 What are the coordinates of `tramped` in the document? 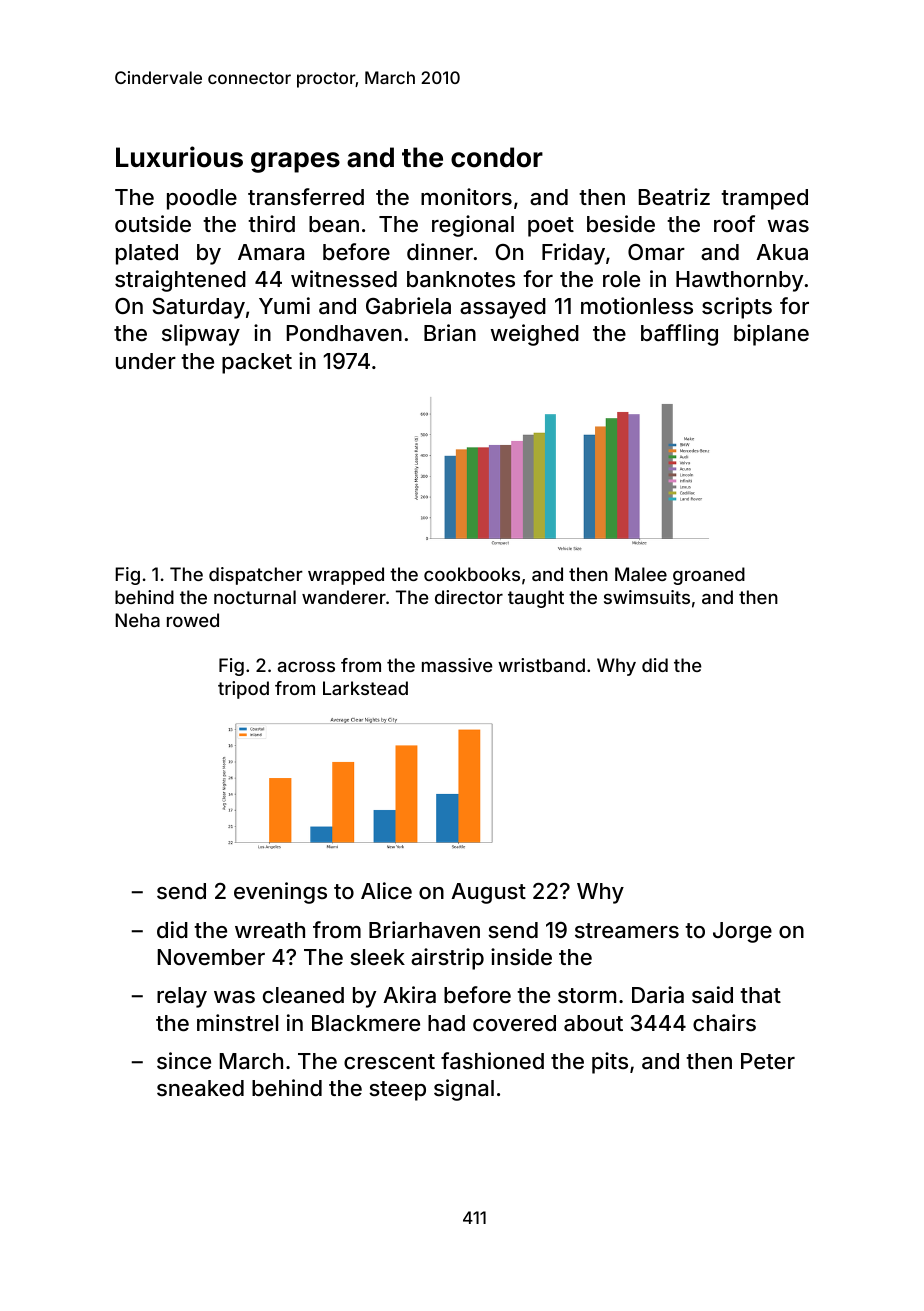 It's located at (764, 199).
